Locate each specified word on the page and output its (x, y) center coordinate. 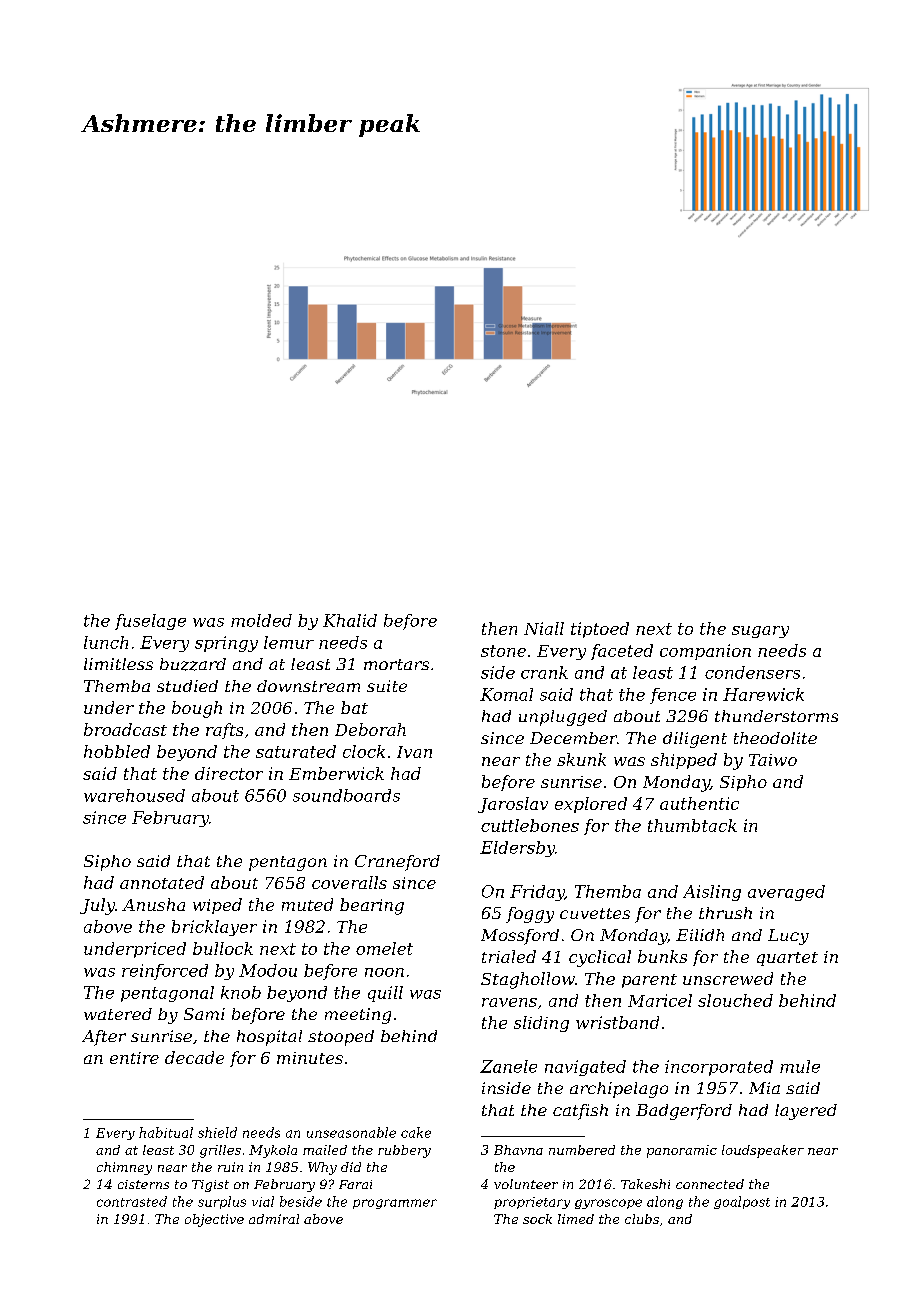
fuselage (150, 622)
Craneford (397, 863)
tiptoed (600, 630)
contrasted (132, 1201)
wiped (217, 906)
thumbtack (692, 825)
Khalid (350, 620)
